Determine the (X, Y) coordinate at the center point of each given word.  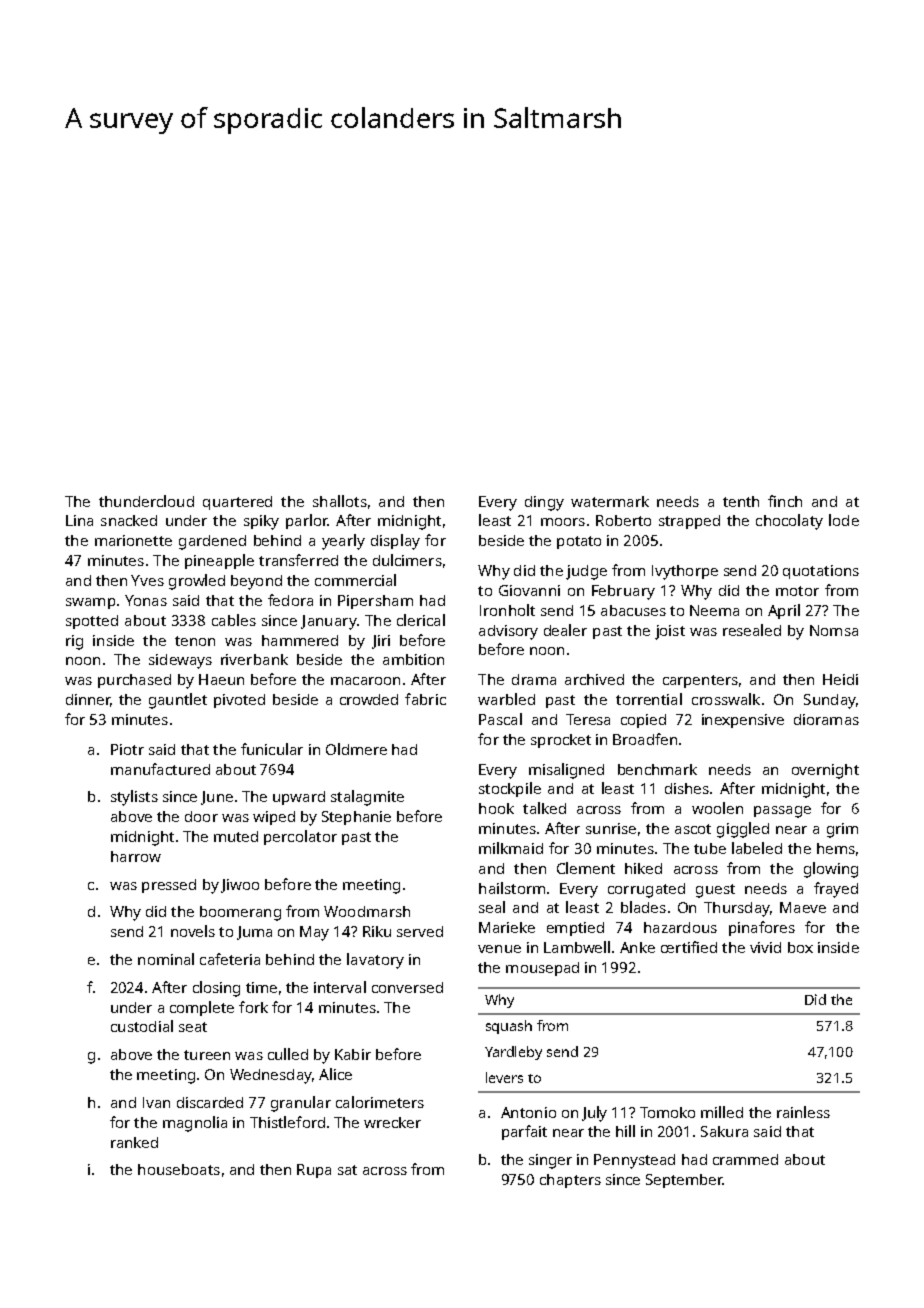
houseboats (179, 1169)
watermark (610, 501)
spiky (261, 522)
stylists (134, 798)
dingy (544, 503)
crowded (369, 699)
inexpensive (743, 721)
